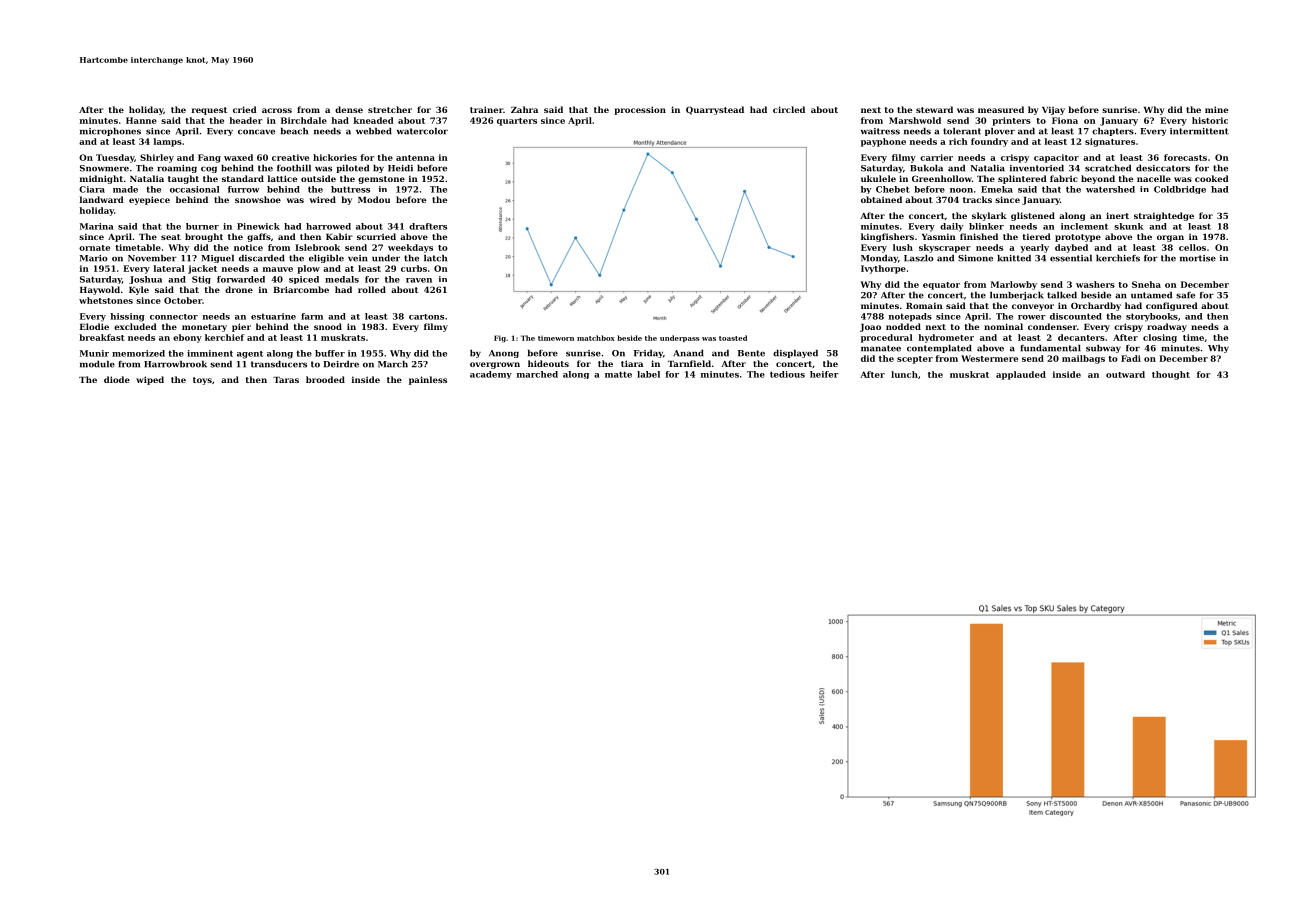 This screenshot has height=924, width=1308. Describe the element at coordinates (390, 109) in the screenshot. I see `stretcher` at that location.
